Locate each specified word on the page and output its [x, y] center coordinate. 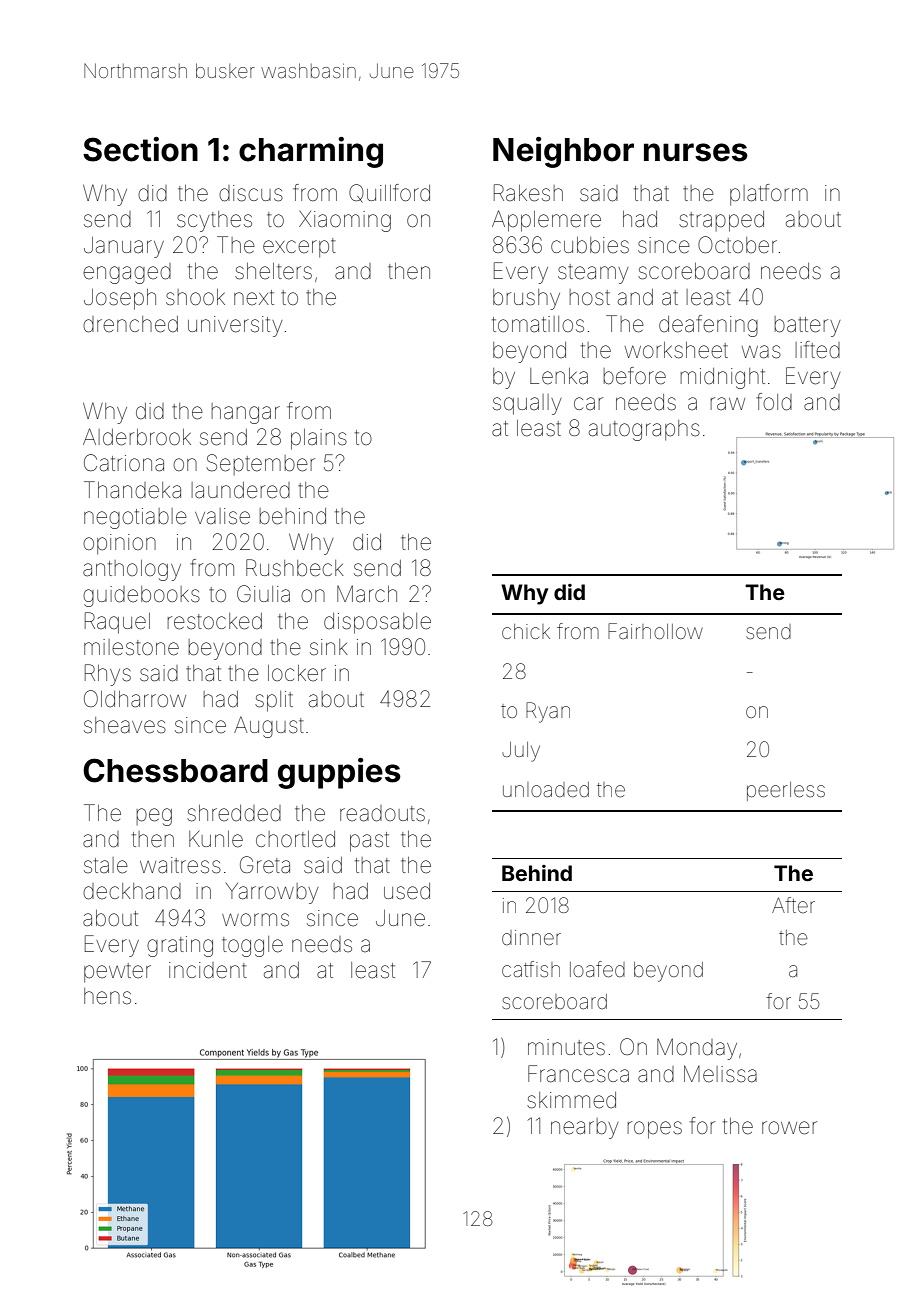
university [235, 326]
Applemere [546, 221]
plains [319, 439]
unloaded [546, 790]
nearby [585, 1128]
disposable [377, 623]
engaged [127, 273]
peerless [786, 791]
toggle [252, 946]
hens [107, 996]
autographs [644, 430]
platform [769, 195]
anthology [132, 570]
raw [728, 403]
